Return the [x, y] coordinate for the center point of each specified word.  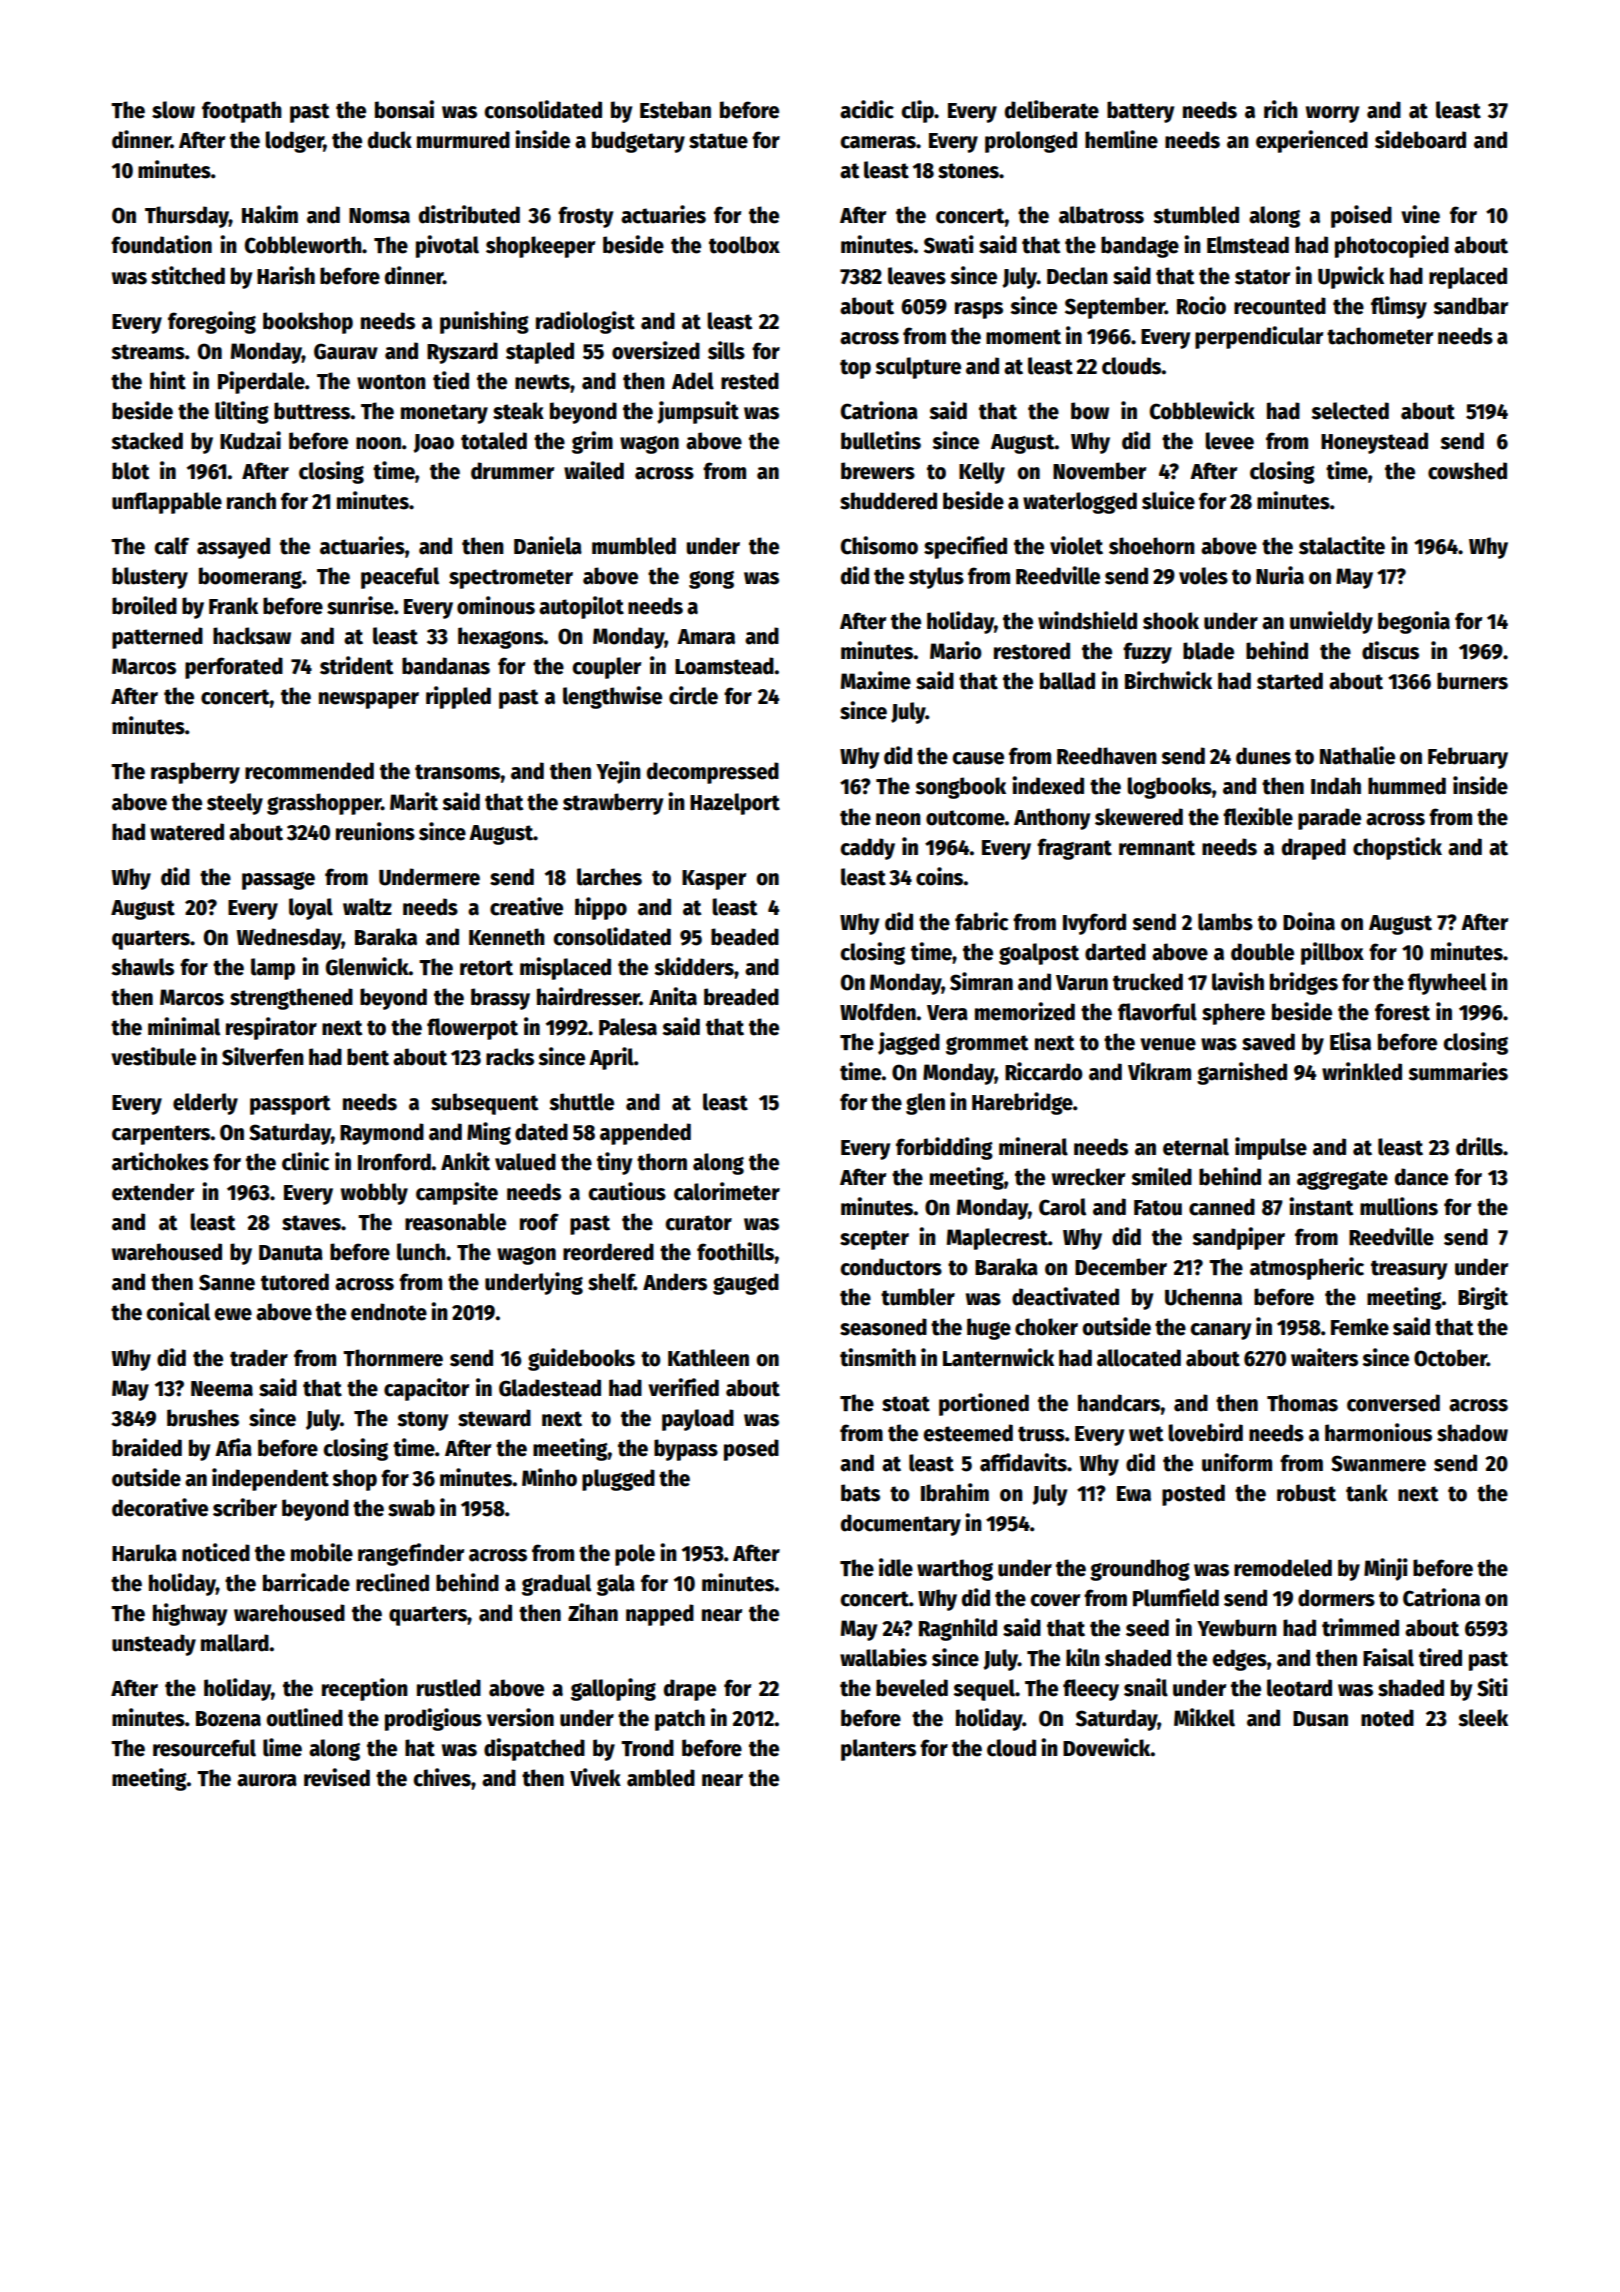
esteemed [968, 1433]
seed [1147, 1628]
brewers [878, 471]
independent [270, 1479]
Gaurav [346, 351]
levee [1229, 441]
